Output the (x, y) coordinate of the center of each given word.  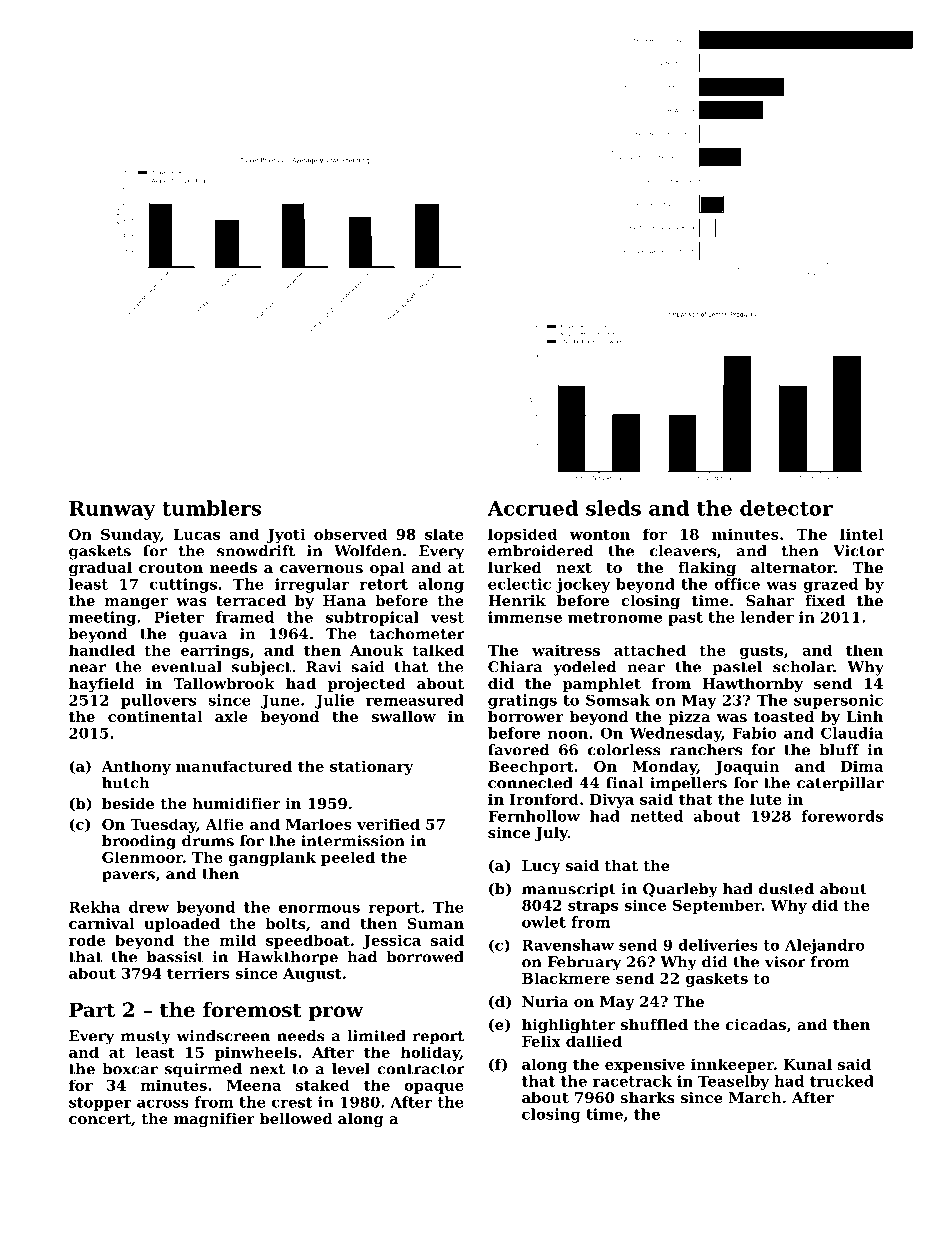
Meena (254, 1085)
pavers (128, 877)
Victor (858, 551)
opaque (434, 1088)
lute (766, 799)
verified (388, 824)
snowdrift (256, 551)
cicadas (756, 1024)
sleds (613, 508)
